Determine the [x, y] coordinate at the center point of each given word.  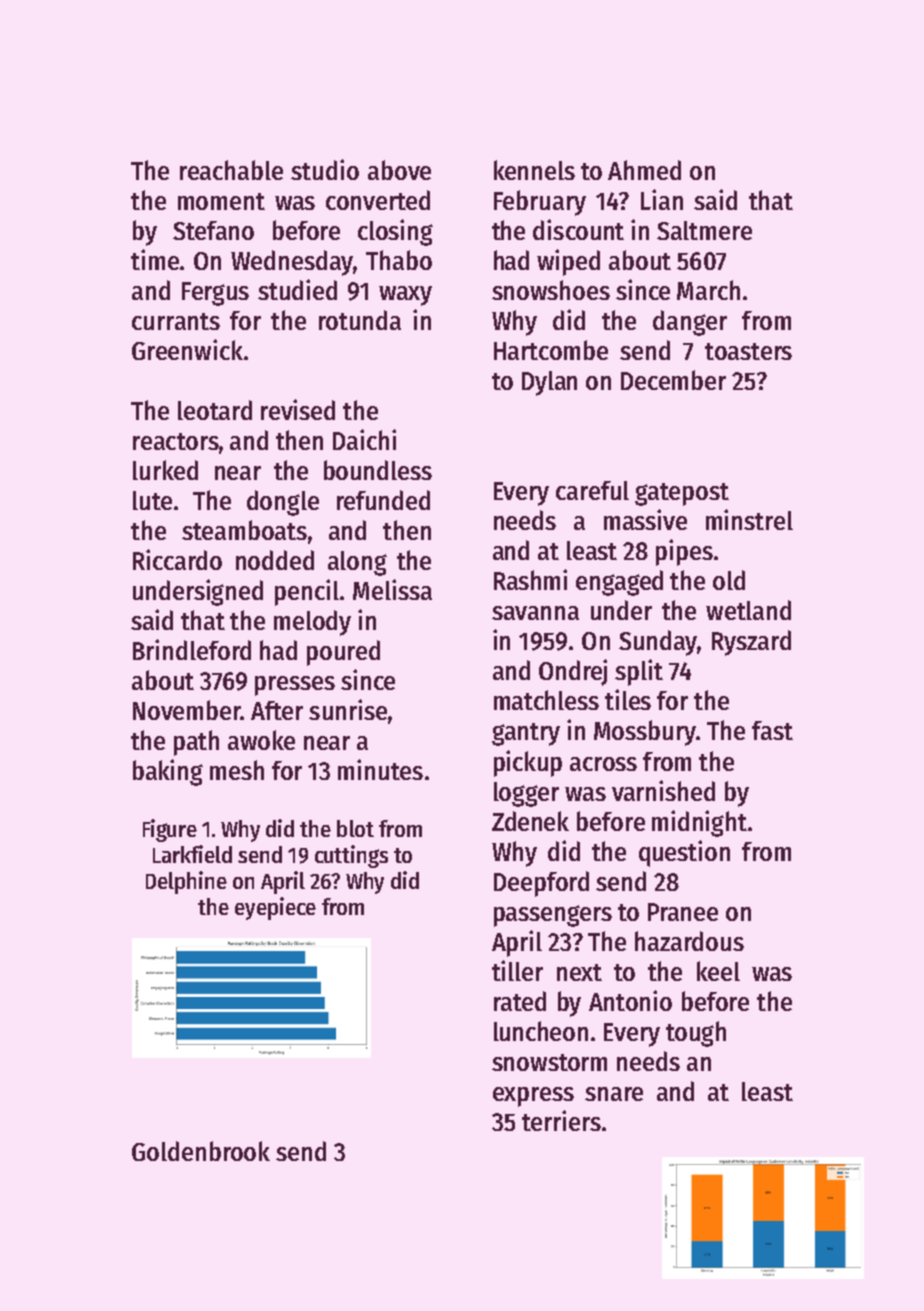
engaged [619, 583]
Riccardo [177, 559]
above [399, 170]
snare [614, 1094]
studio [325, 169]
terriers [561, 1120]
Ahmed [644, 170]
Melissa [392, 589]
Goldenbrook [201, 1151]
